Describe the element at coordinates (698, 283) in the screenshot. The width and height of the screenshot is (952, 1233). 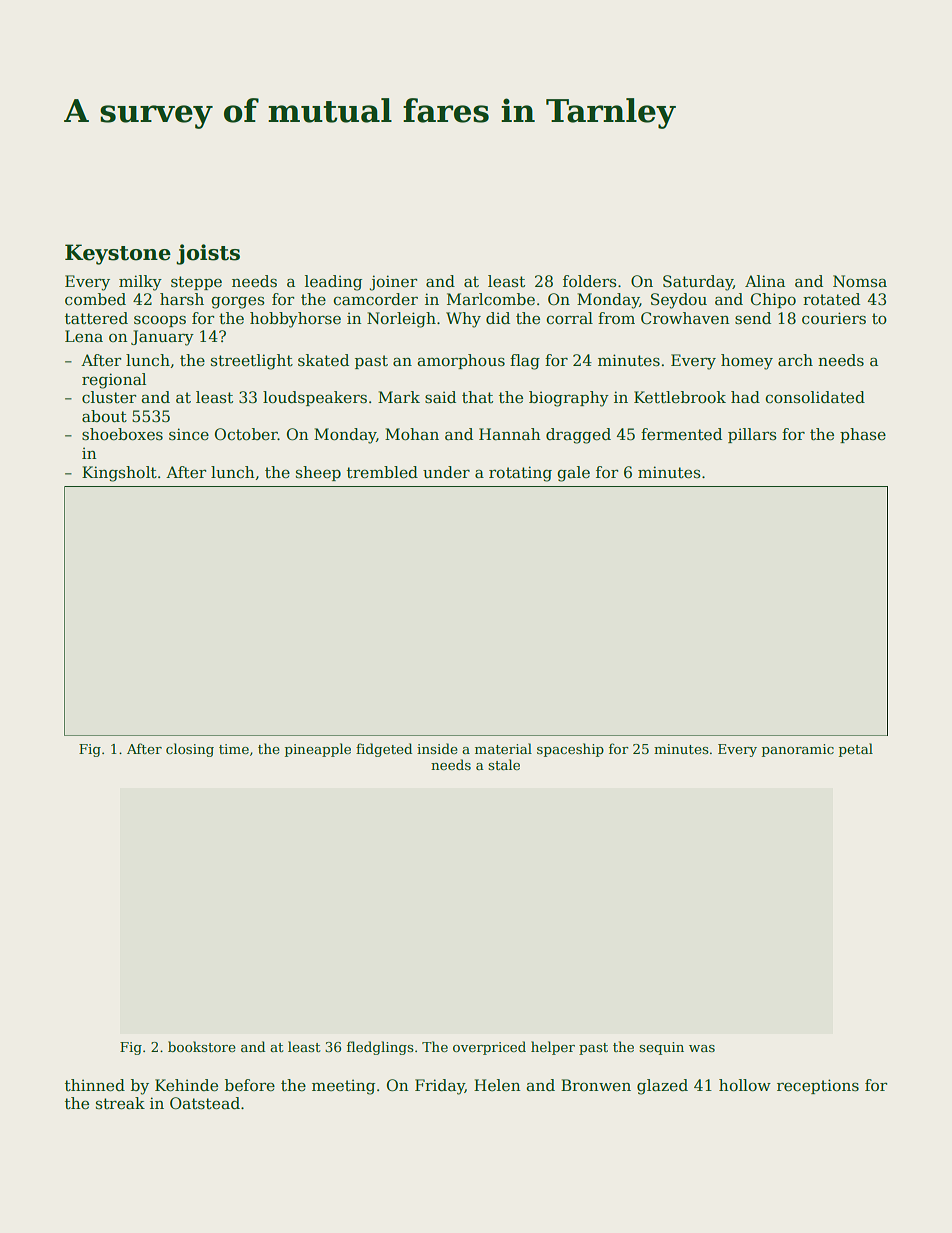
I see `Saturday` at that location.
